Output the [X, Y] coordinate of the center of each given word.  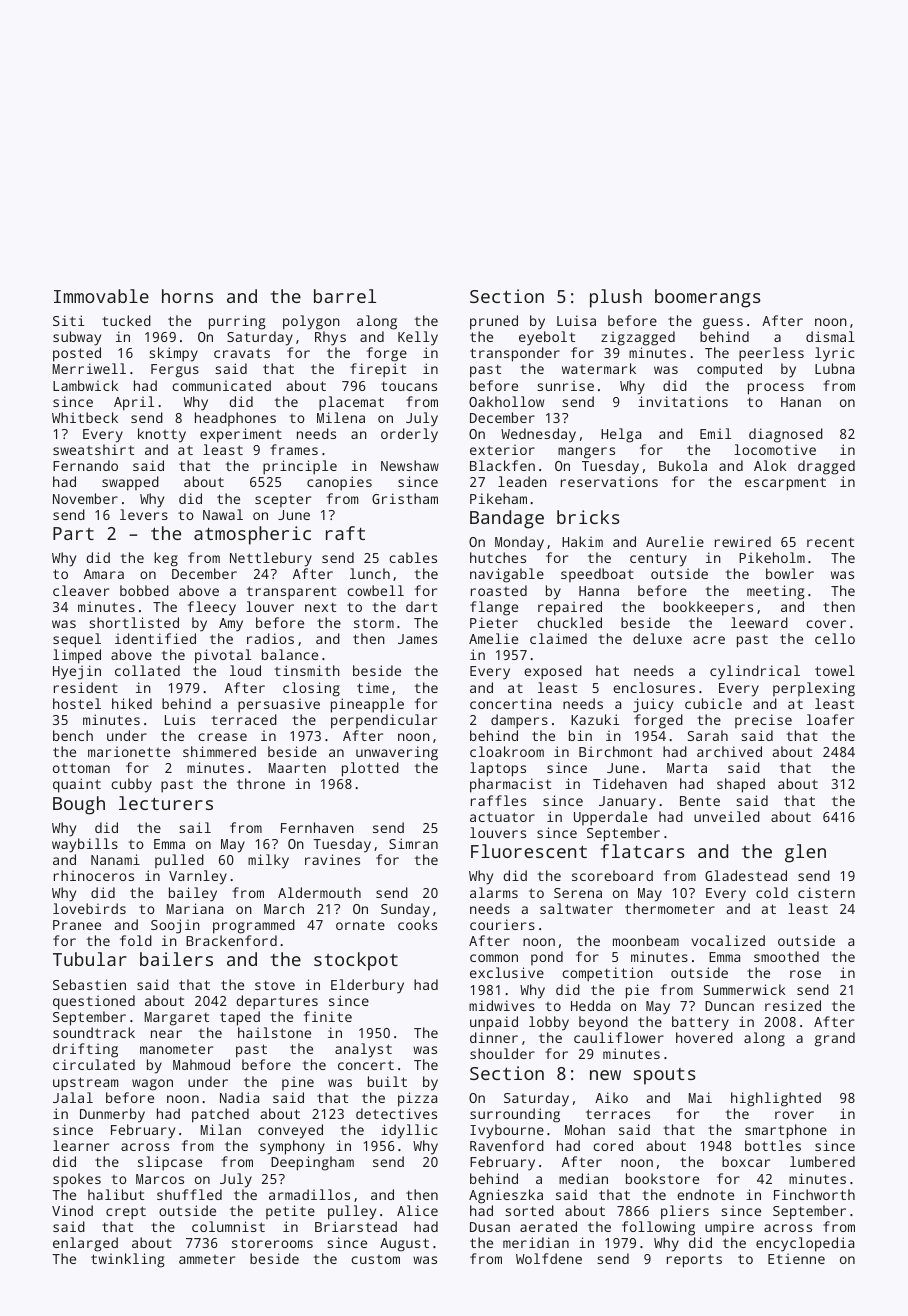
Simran [413, 843]
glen [805, 853]
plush [616, 298]
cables [413, 557]
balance [290, 654]
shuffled [189, 1194]
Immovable [101, 296]
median [583, 1178]
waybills [85, 845]
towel [835, 670]
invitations [683, 401]
